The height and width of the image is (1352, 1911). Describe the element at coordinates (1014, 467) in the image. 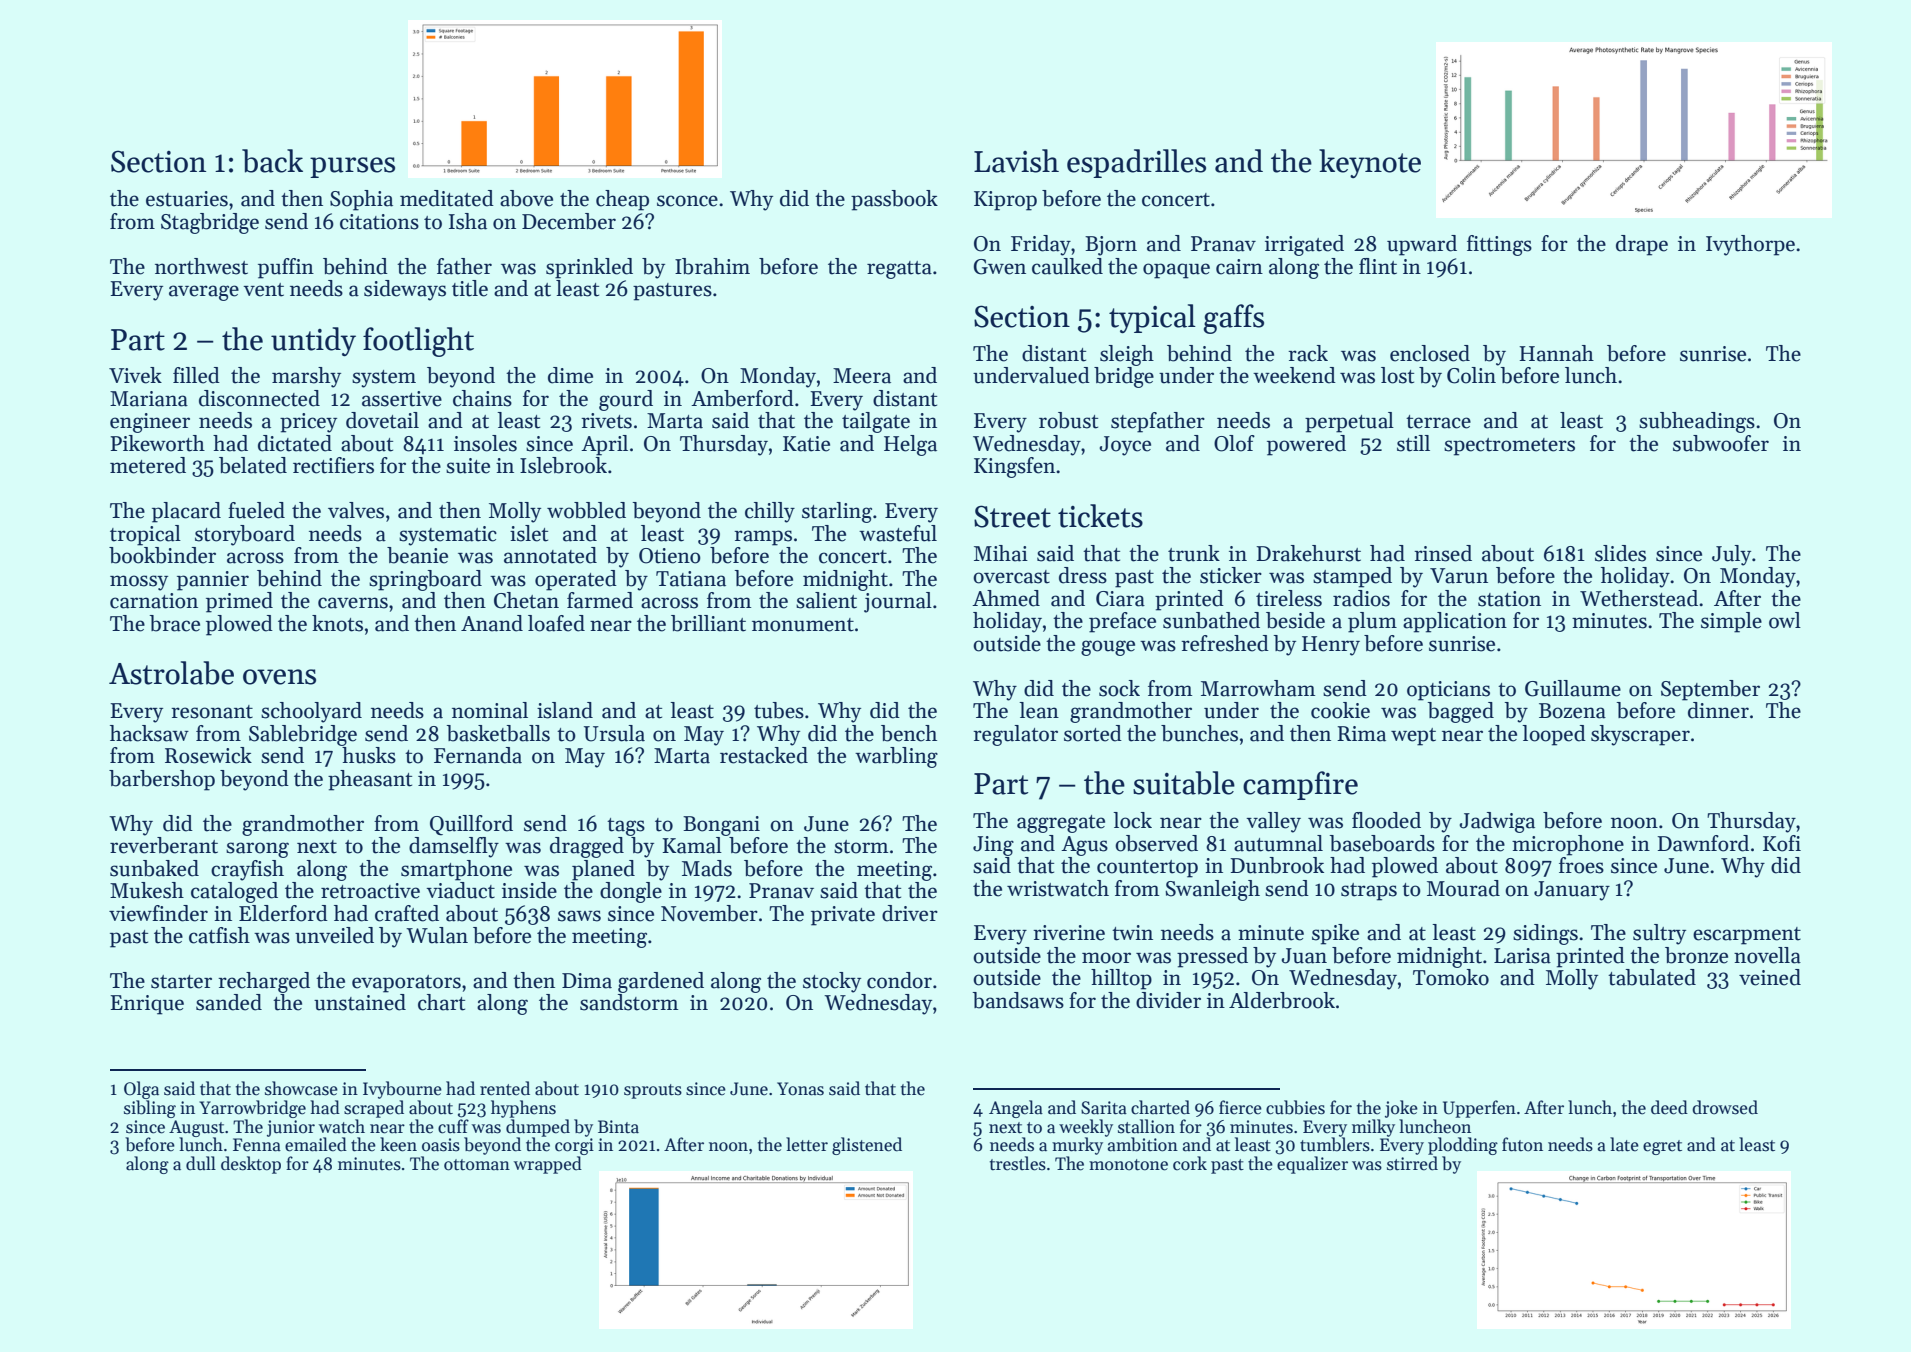

I see `Kingsfen` at that location.
